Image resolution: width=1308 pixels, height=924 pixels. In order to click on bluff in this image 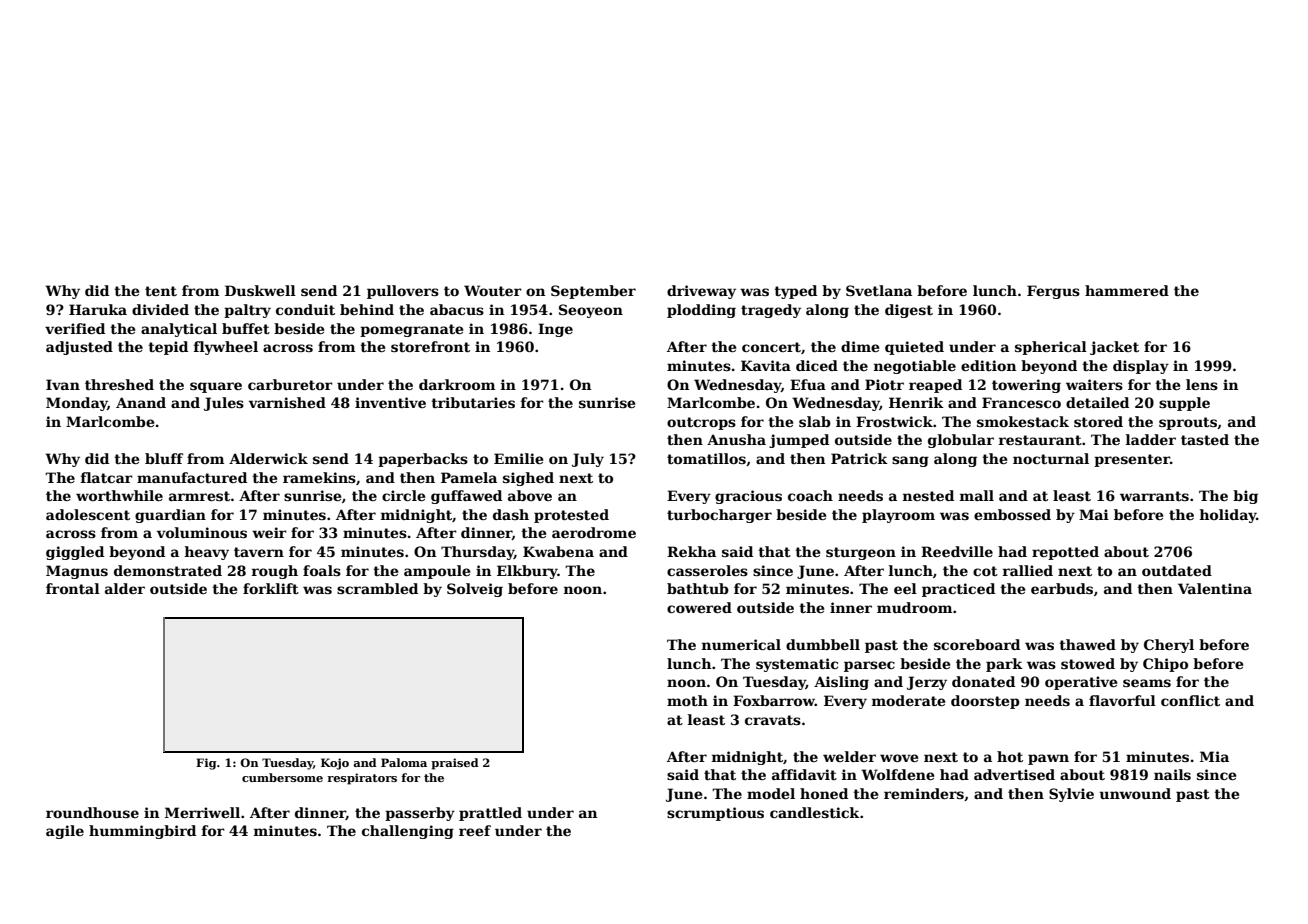, I will do `click(164, 458)`.
